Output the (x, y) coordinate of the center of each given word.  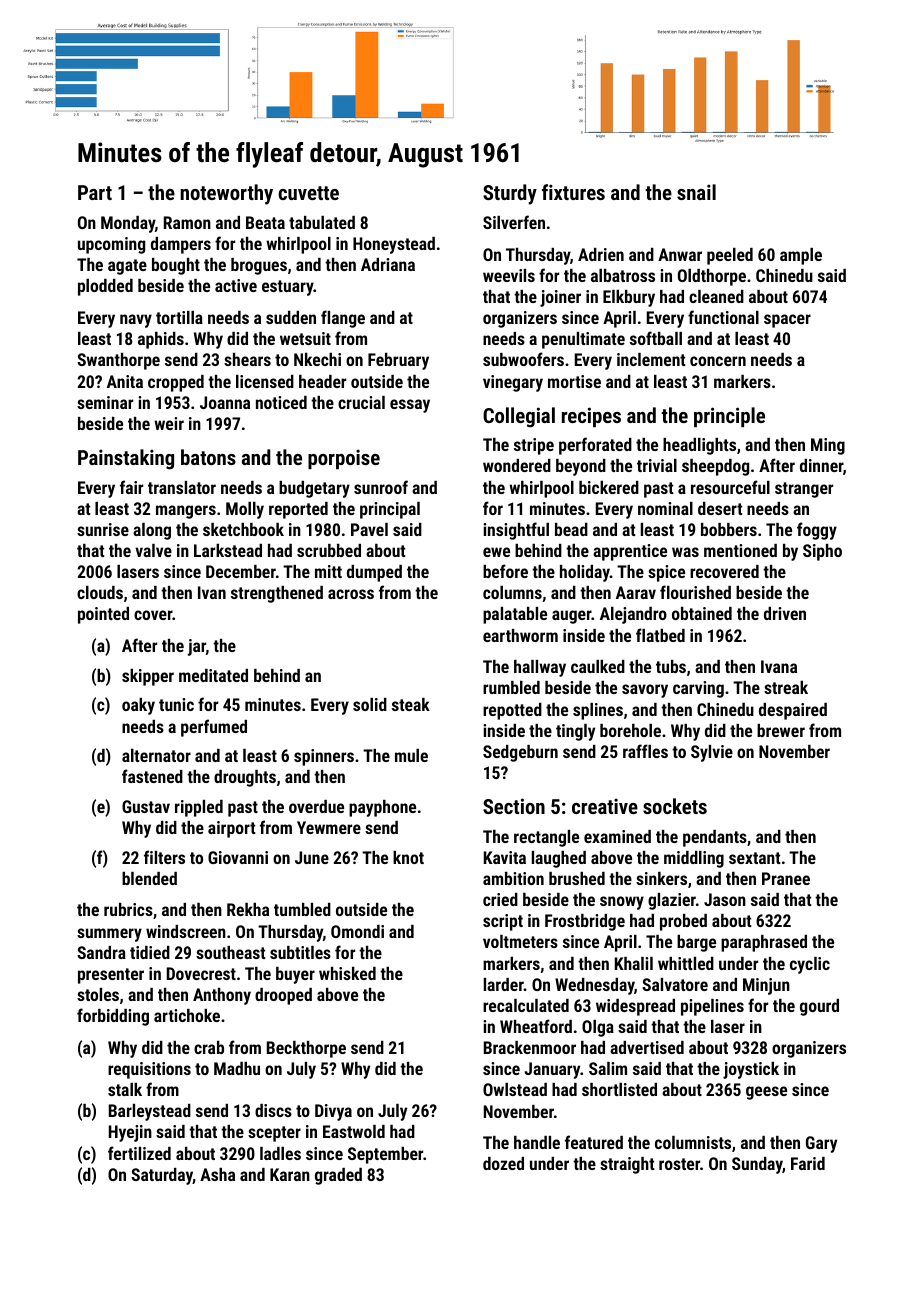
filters (164, 857)
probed (683, 922)
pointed (103, 615)
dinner (821, 465)
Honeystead (394, 245)
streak (786, 687)
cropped (176, 383)
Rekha (248, 909)
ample (801, 256)
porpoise (344, 459)
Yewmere (329, 827)
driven (785, 613)
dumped (374, 573)
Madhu (237, 1068)
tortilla (179, 317)
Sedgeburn (520, 753)
